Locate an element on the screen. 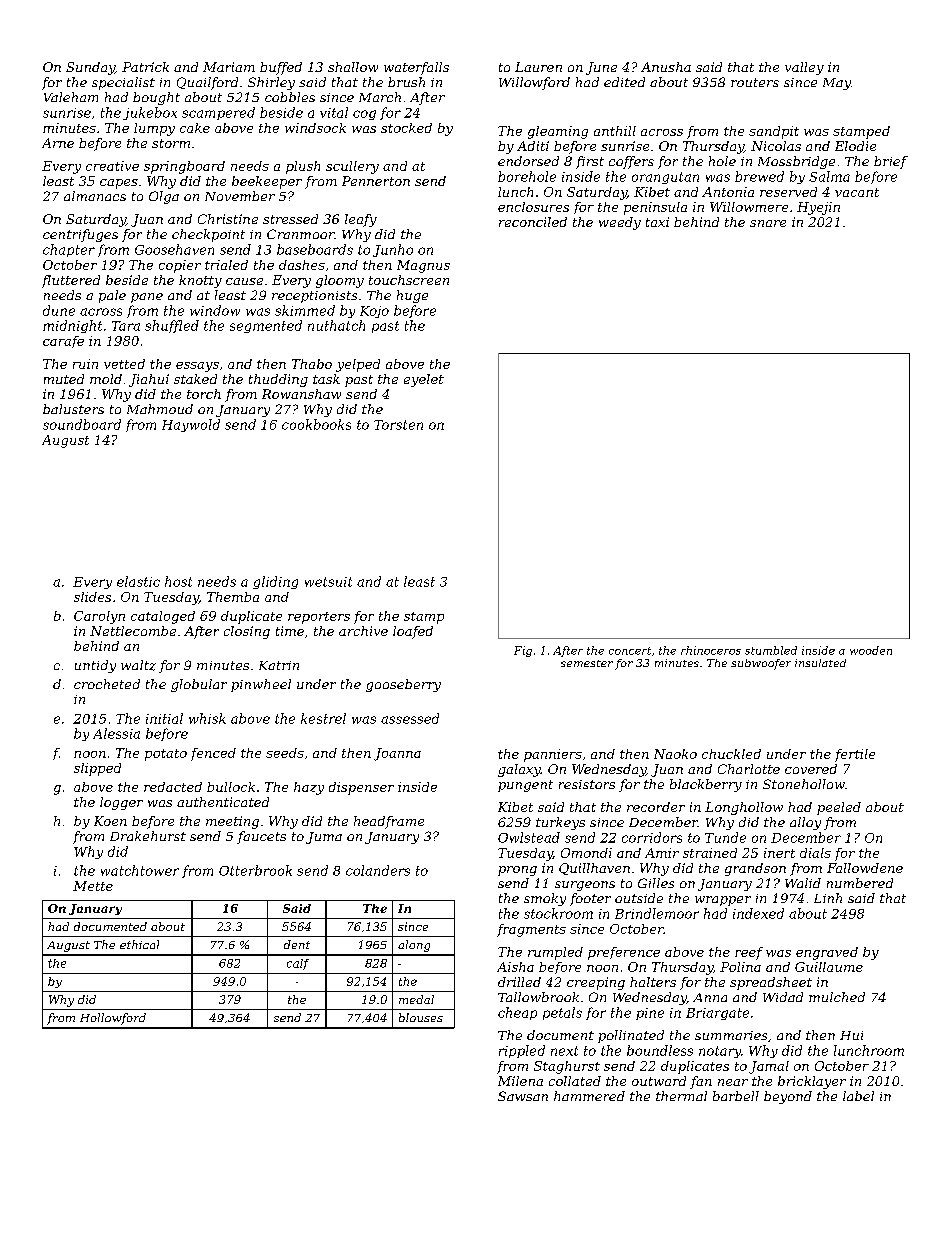 This screenshot has height=1233, width=952. Junho is located at coordinates (393, 250).
